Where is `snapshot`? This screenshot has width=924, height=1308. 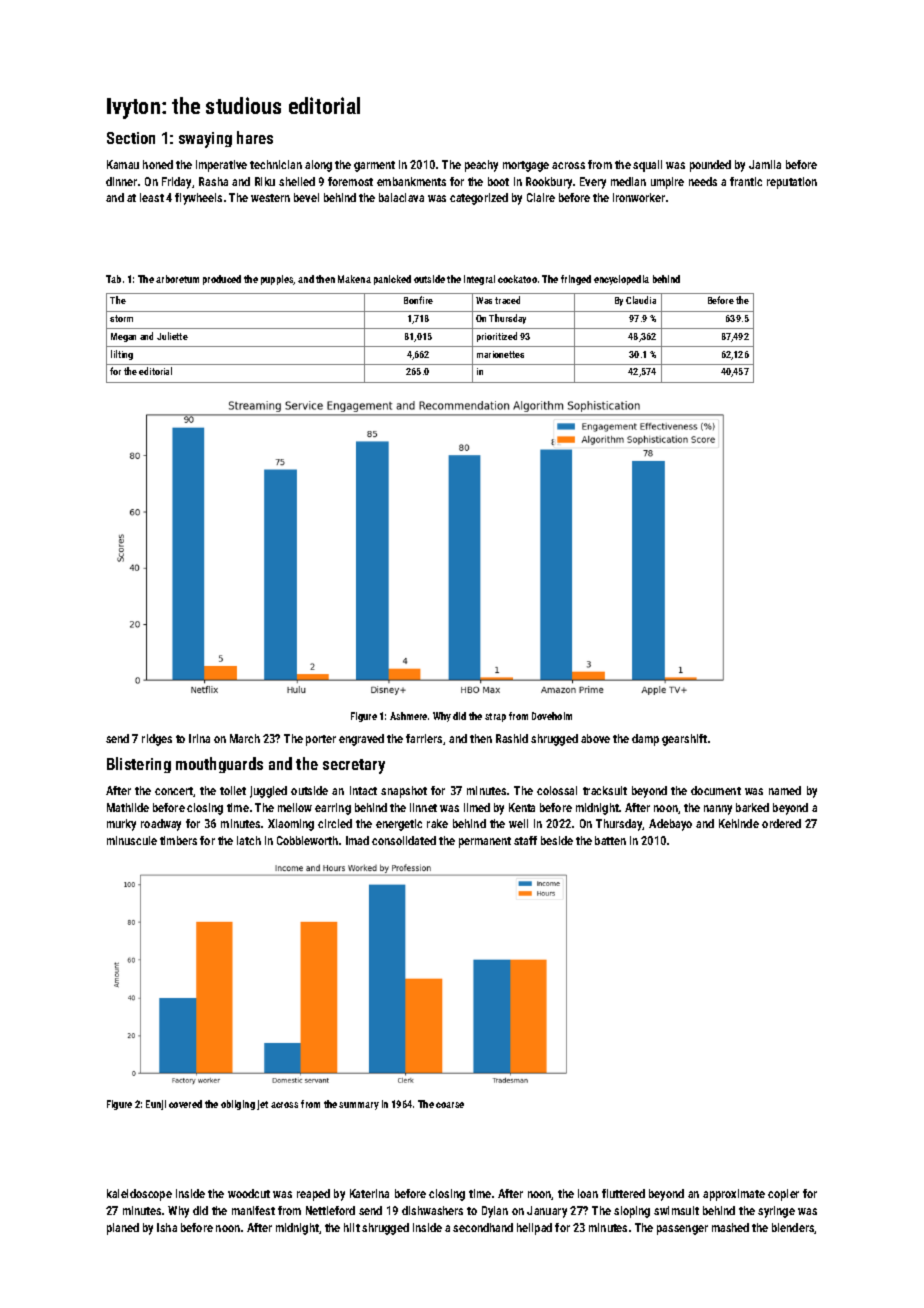
snapshot is located at coordinates (404, 792).
